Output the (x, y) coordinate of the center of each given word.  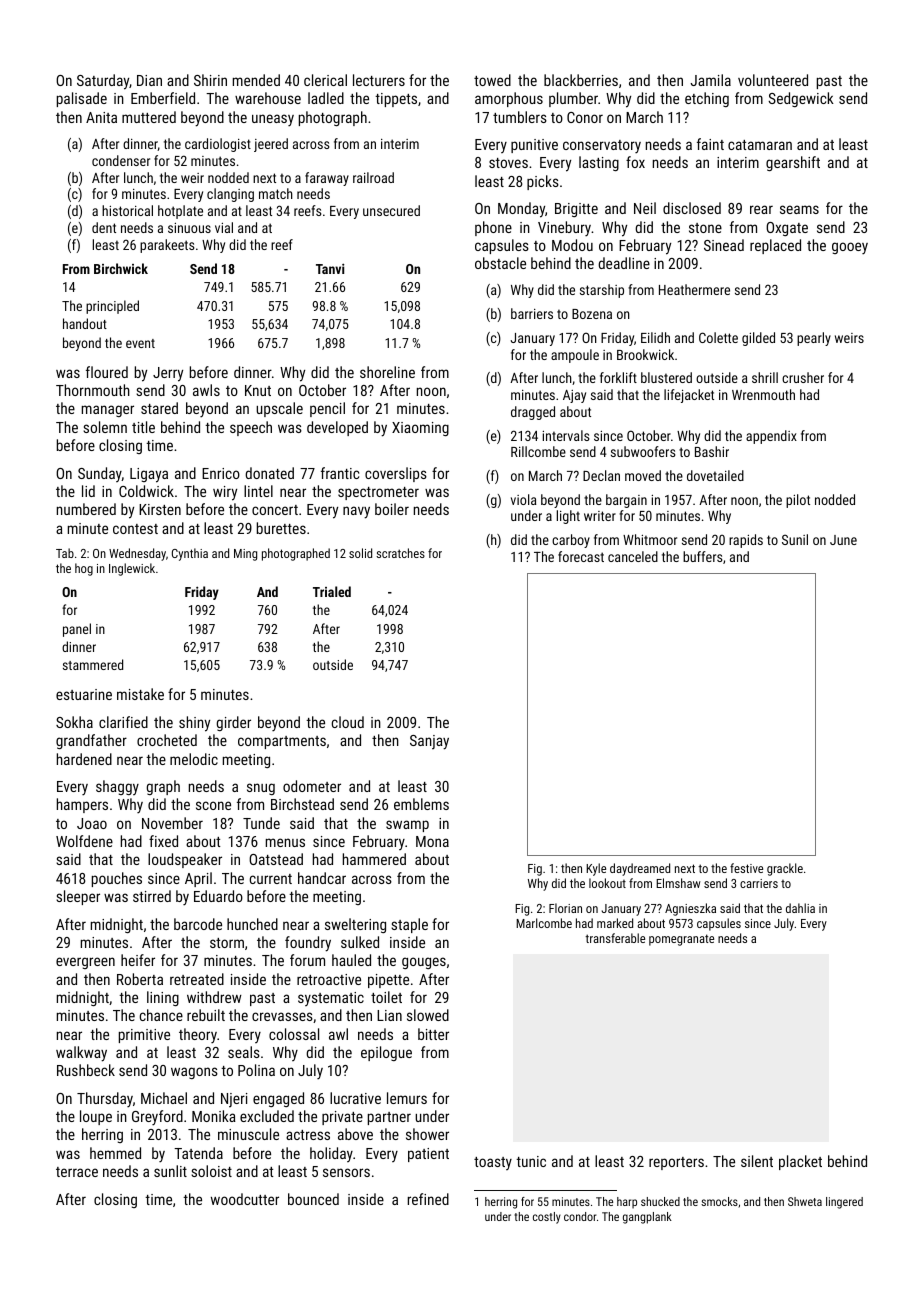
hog (84, 569)
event (140, 343)
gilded (758, 339)
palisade (82, 99)
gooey (850, 248)
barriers (532, 313)
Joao (92, 823)
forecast (581, 556)
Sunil (795, 539)
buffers (702, 556)
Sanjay (429, 742)
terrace (77, 1172)
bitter (433, 1034)
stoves (508, 163)
